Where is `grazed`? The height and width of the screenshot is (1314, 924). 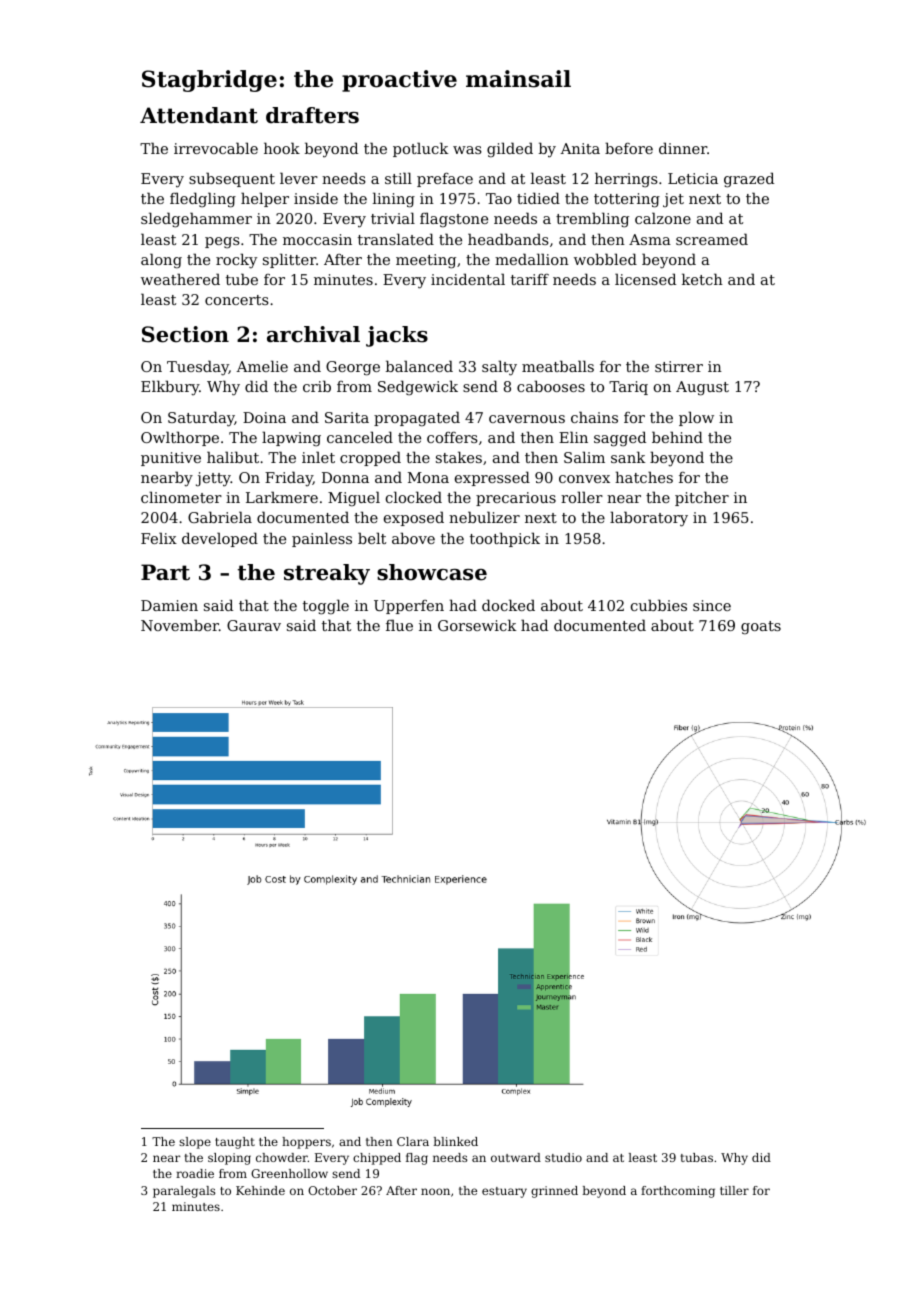 grazed is located at coordinates (749, 180).
